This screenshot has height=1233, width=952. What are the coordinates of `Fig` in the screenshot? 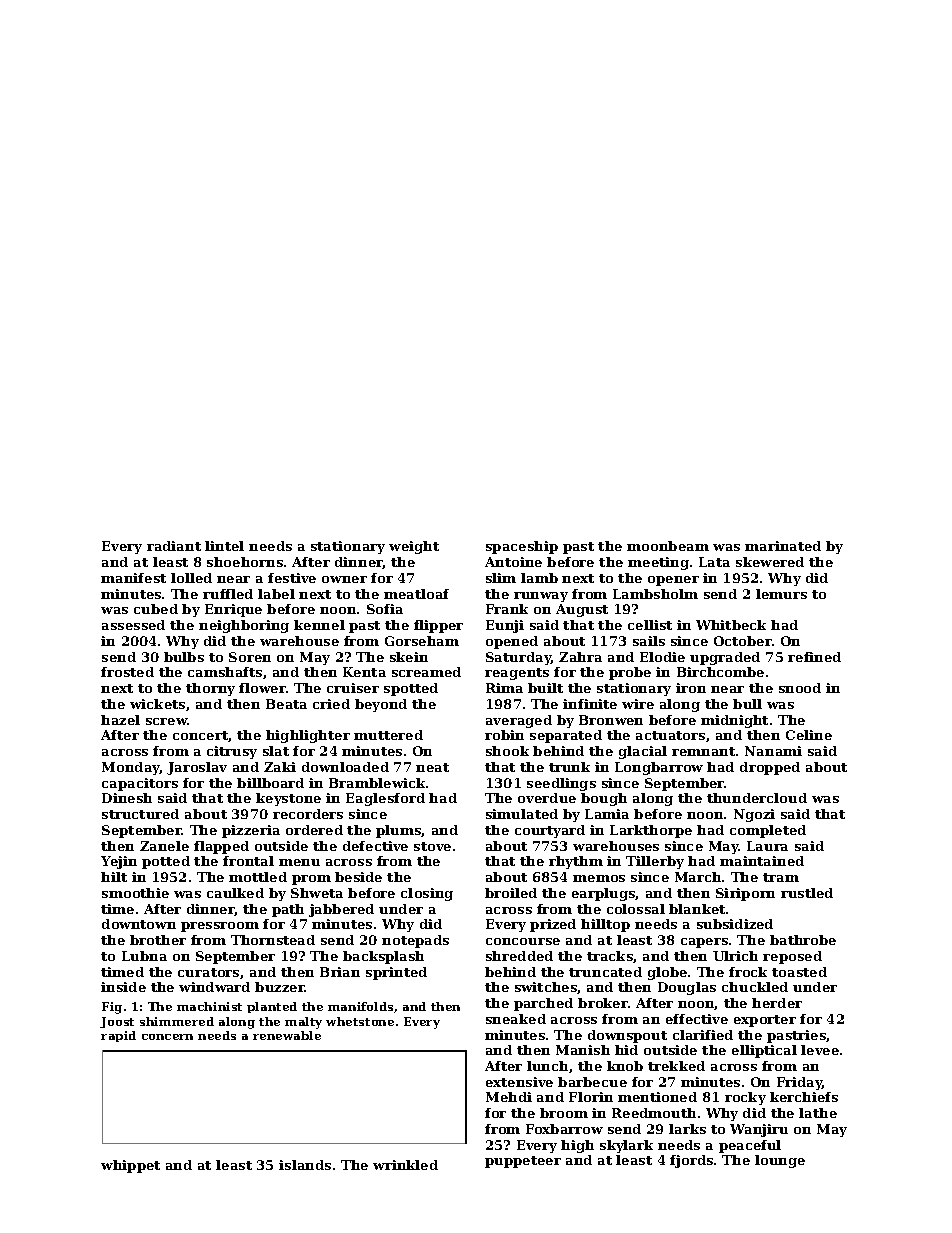 It's located at (112, 1008).
